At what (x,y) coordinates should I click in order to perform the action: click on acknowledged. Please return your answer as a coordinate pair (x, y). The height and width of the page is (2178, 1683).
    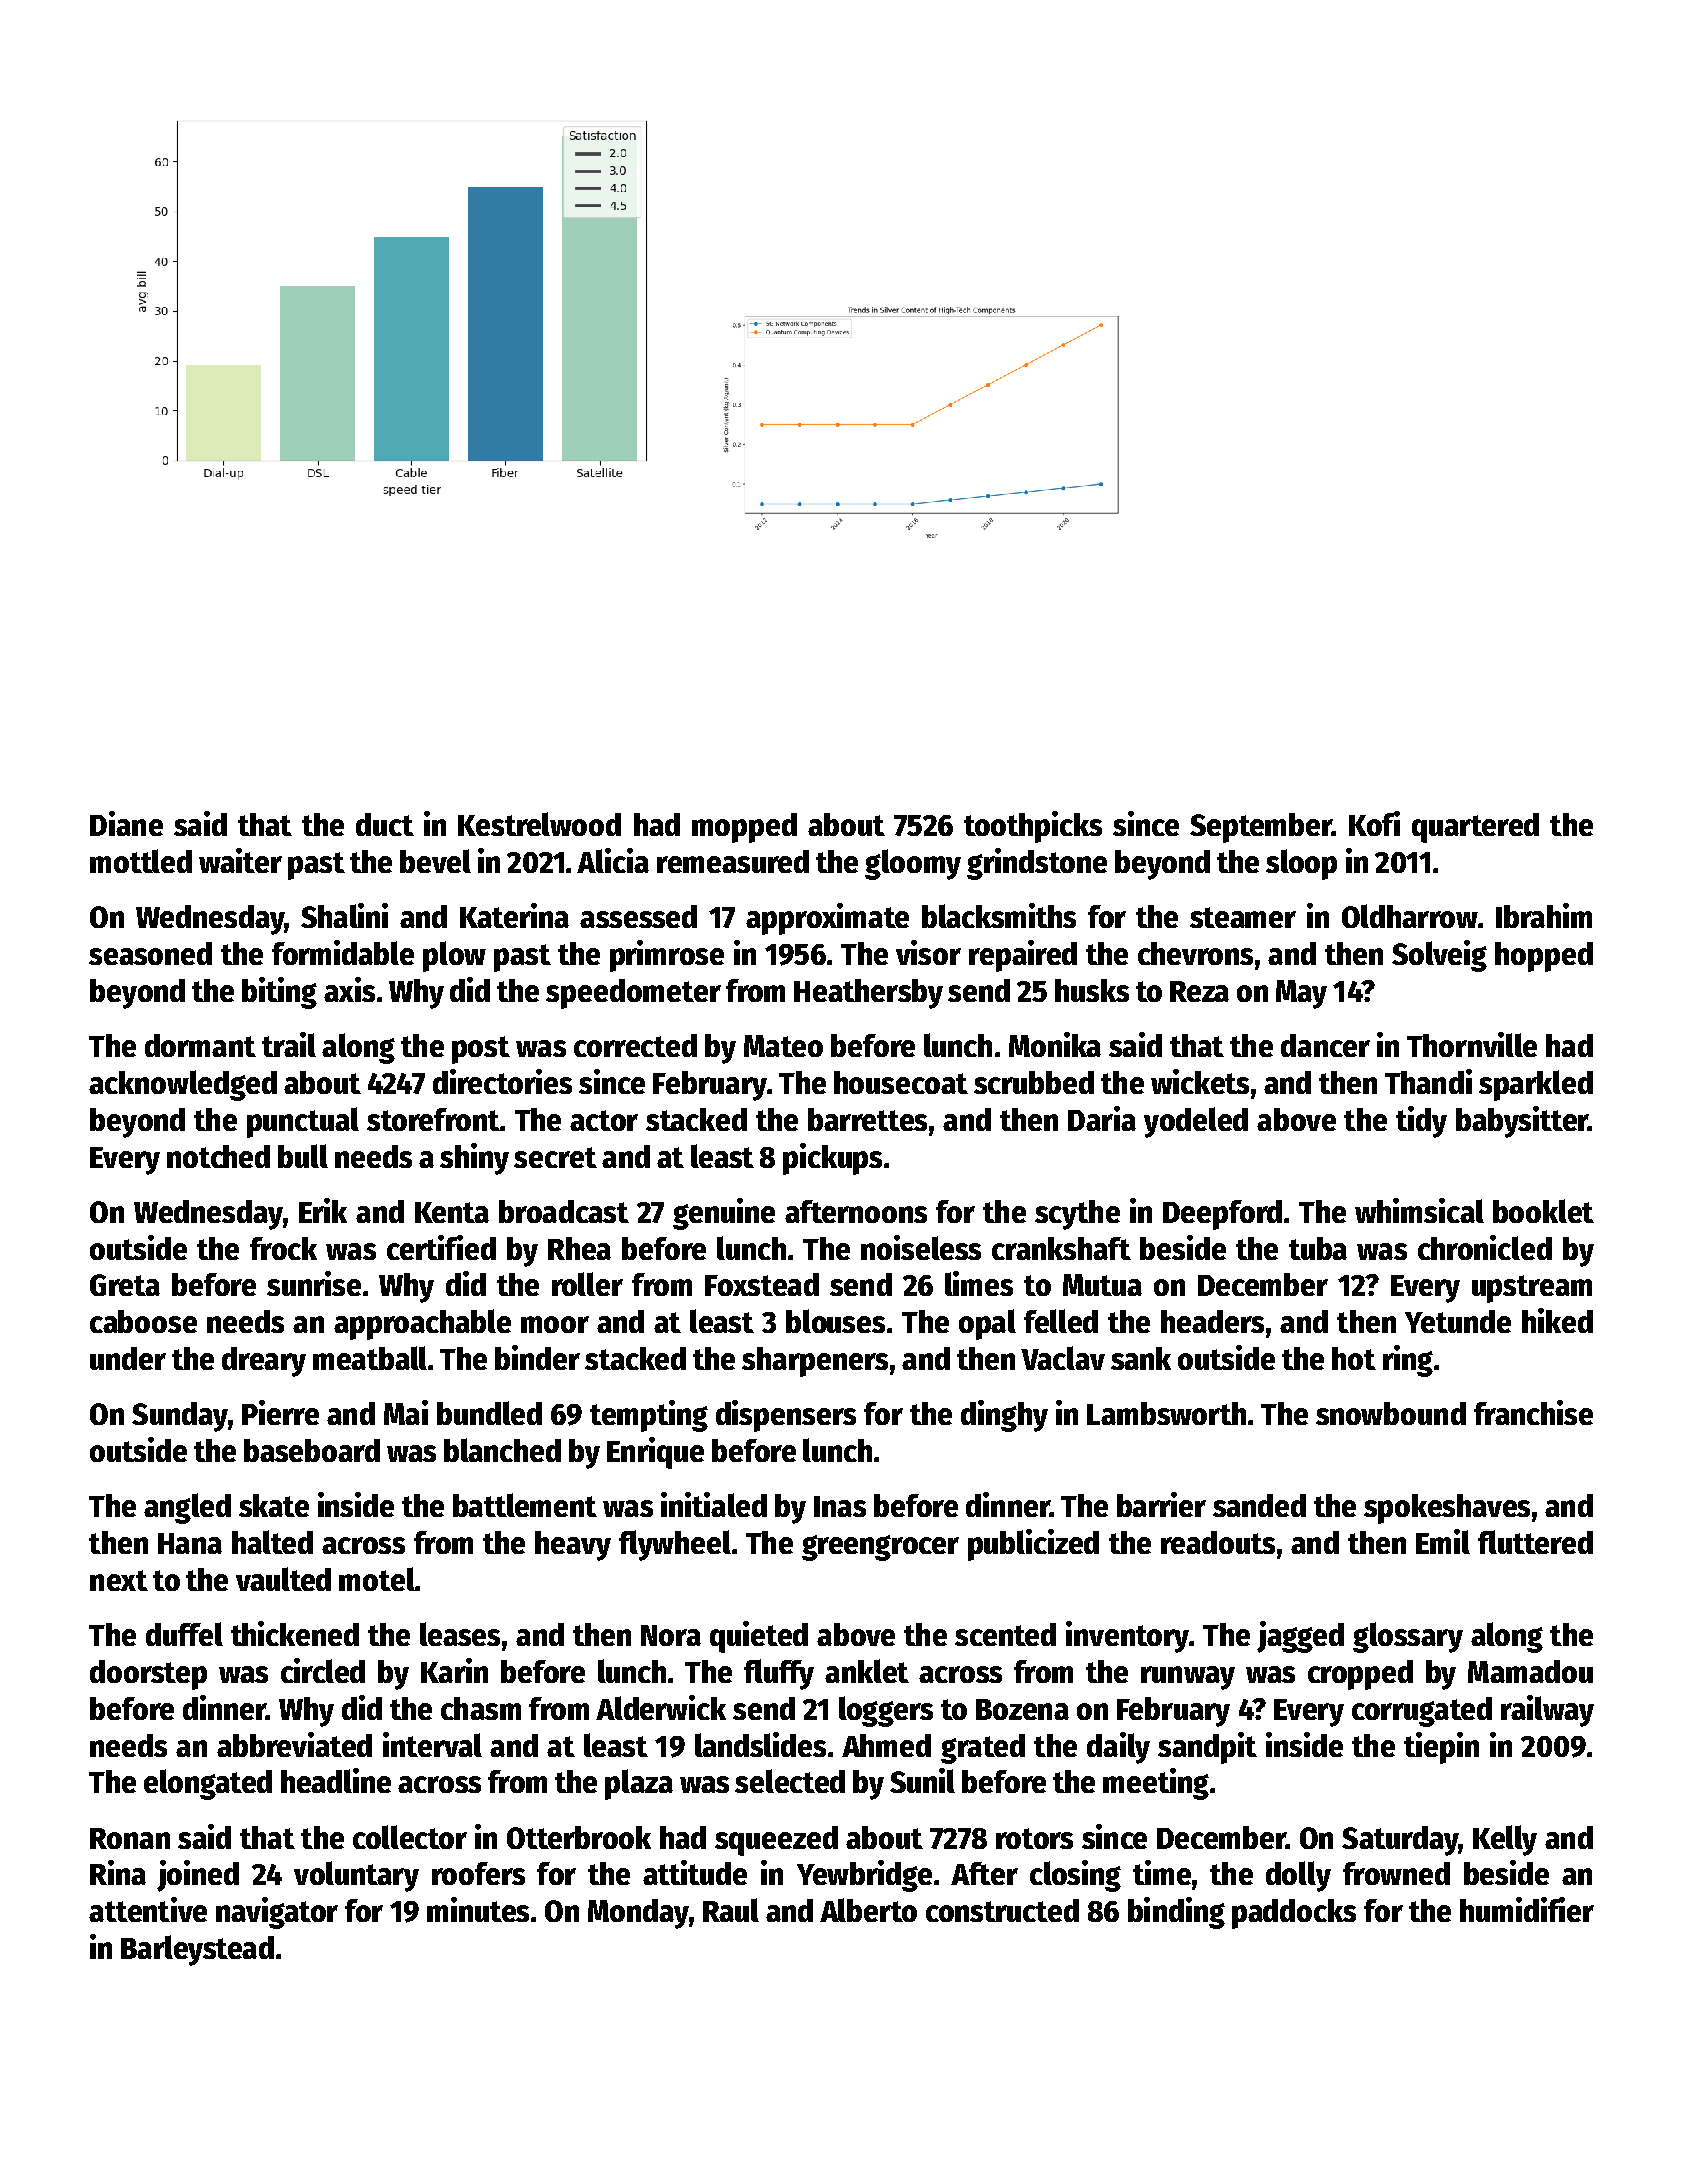
    Looking at the image, I should click on (183, 1085).
